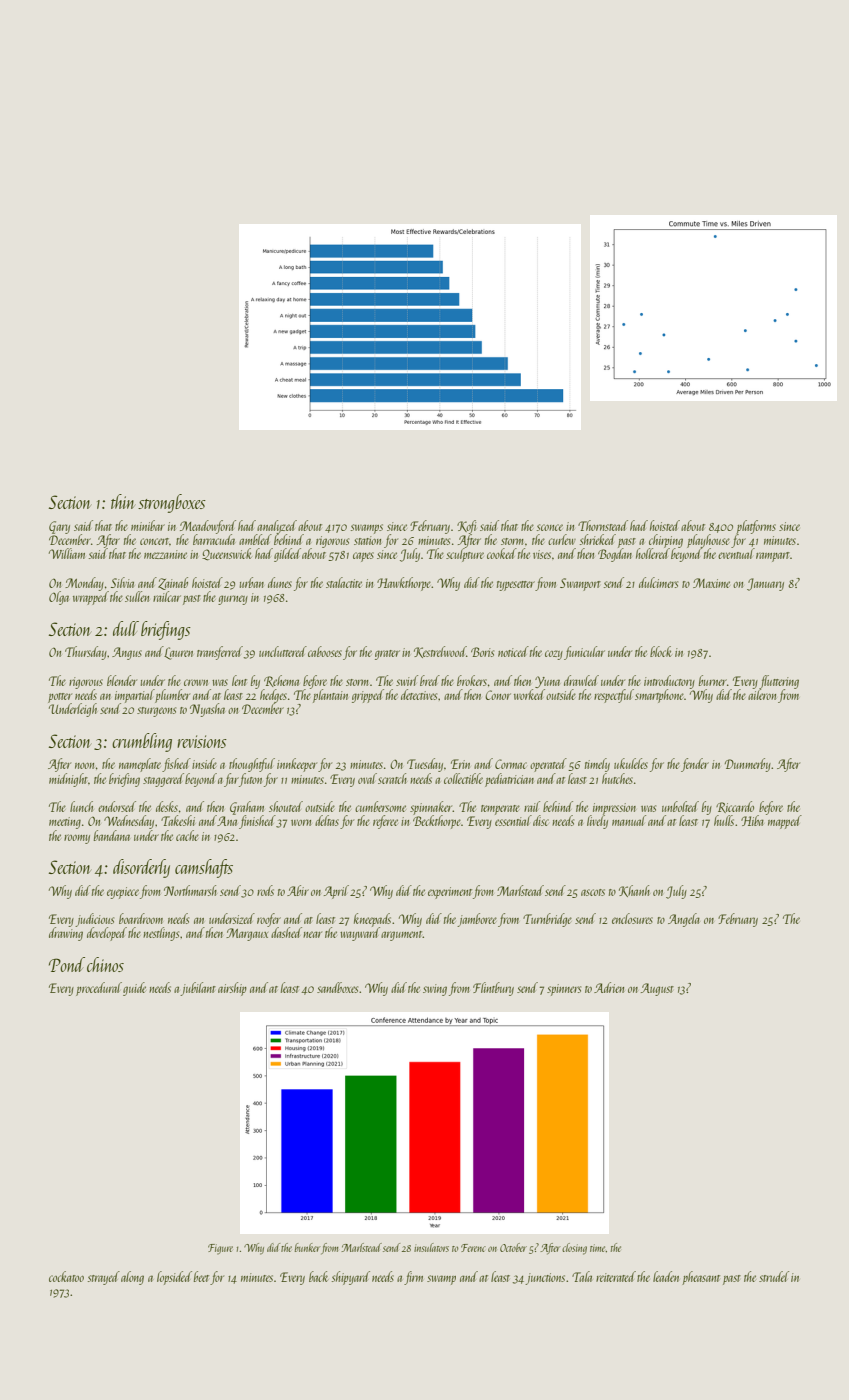  I want to click on pediatrician, so click(509, 780).
